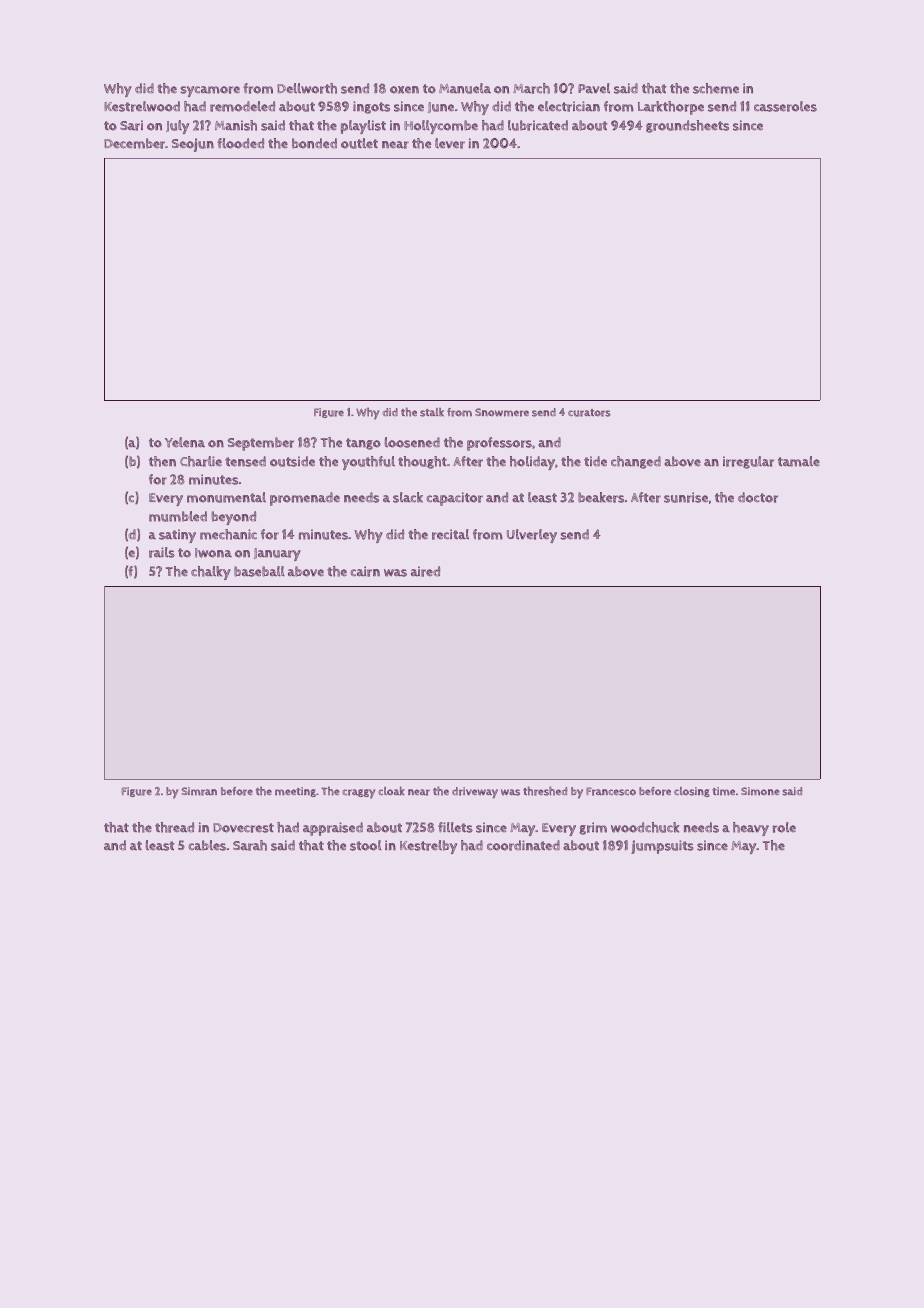 This document has height=1308, width=924. What do you see at coordinates (142, 106) in the document?
I see `Kestrelwood` at bounding box center [142, 106].
